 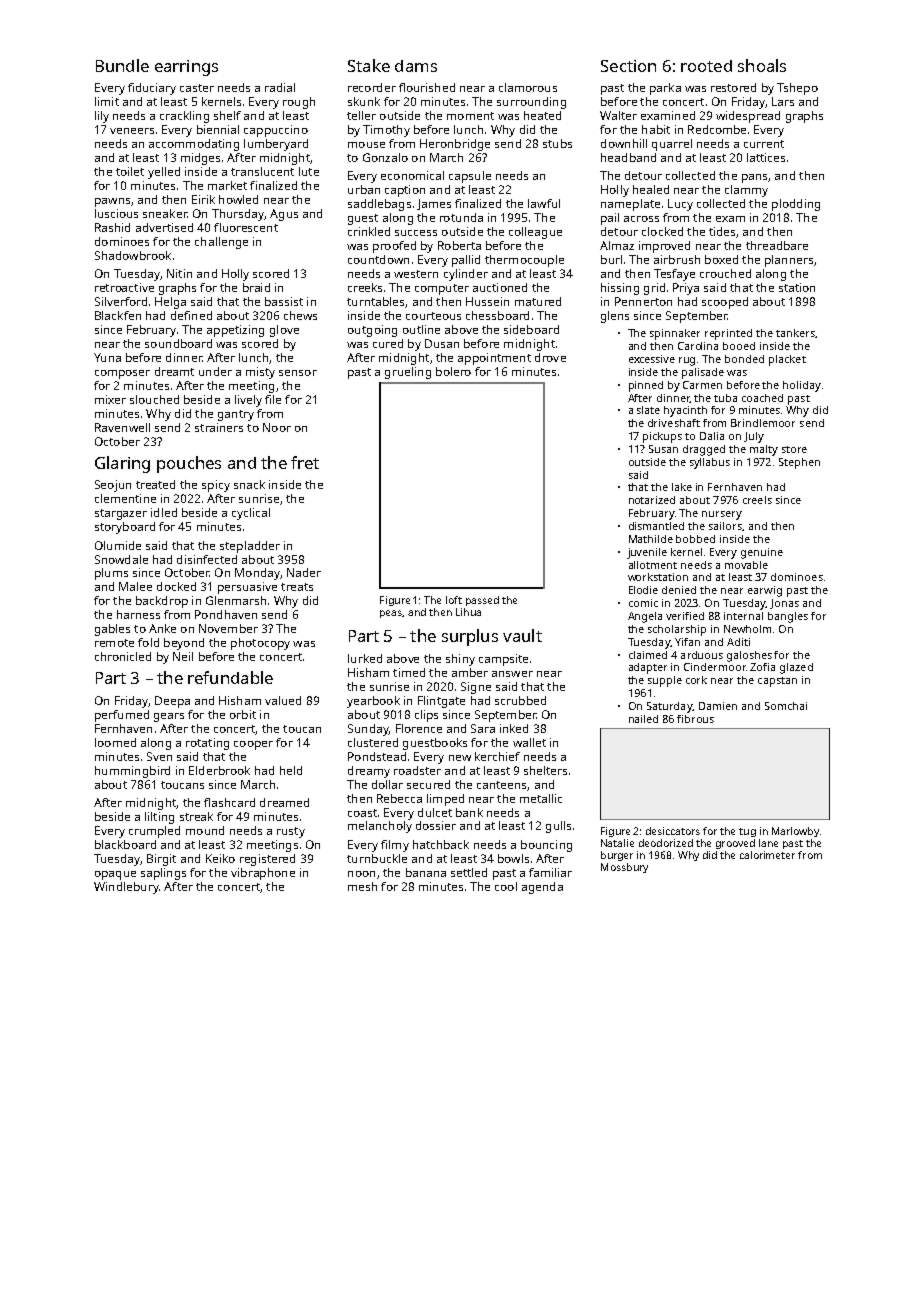 I want to click on earrings, so click(x=186, y=68).
